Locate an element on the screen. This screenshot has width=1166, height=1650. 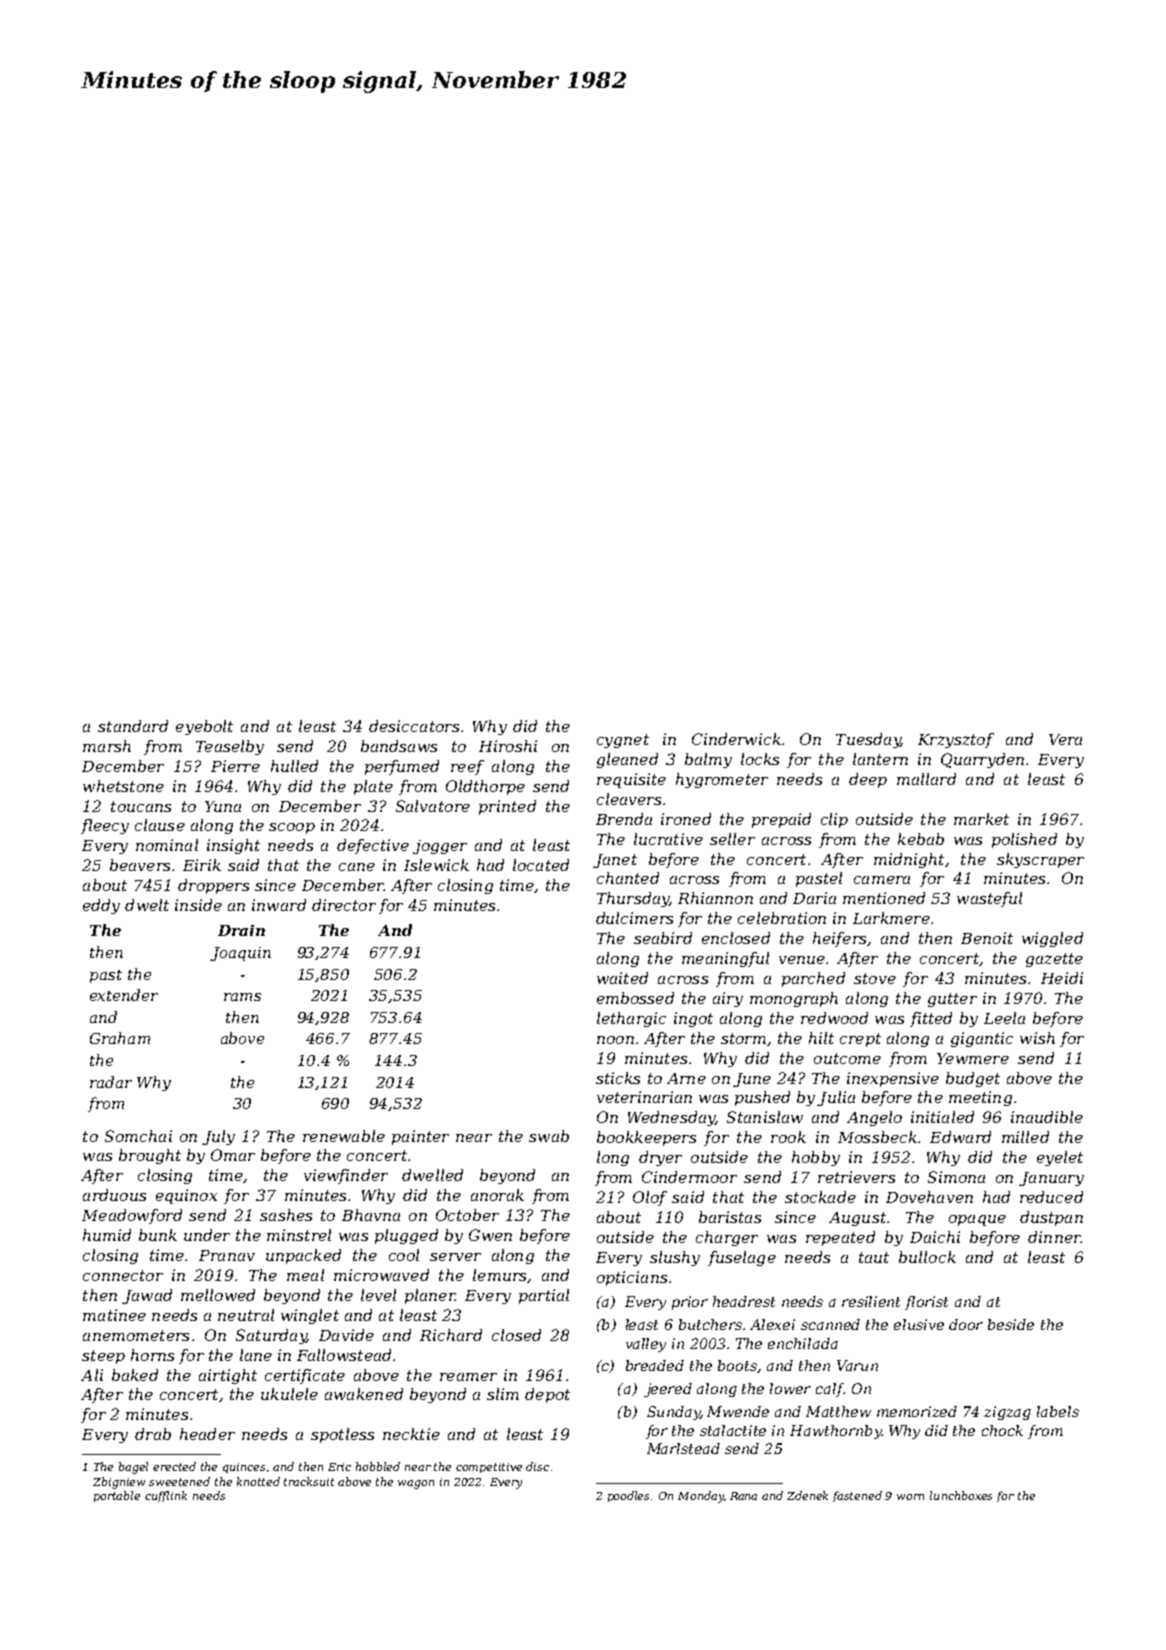
mellowed is located at coordinates (218, 1295).
